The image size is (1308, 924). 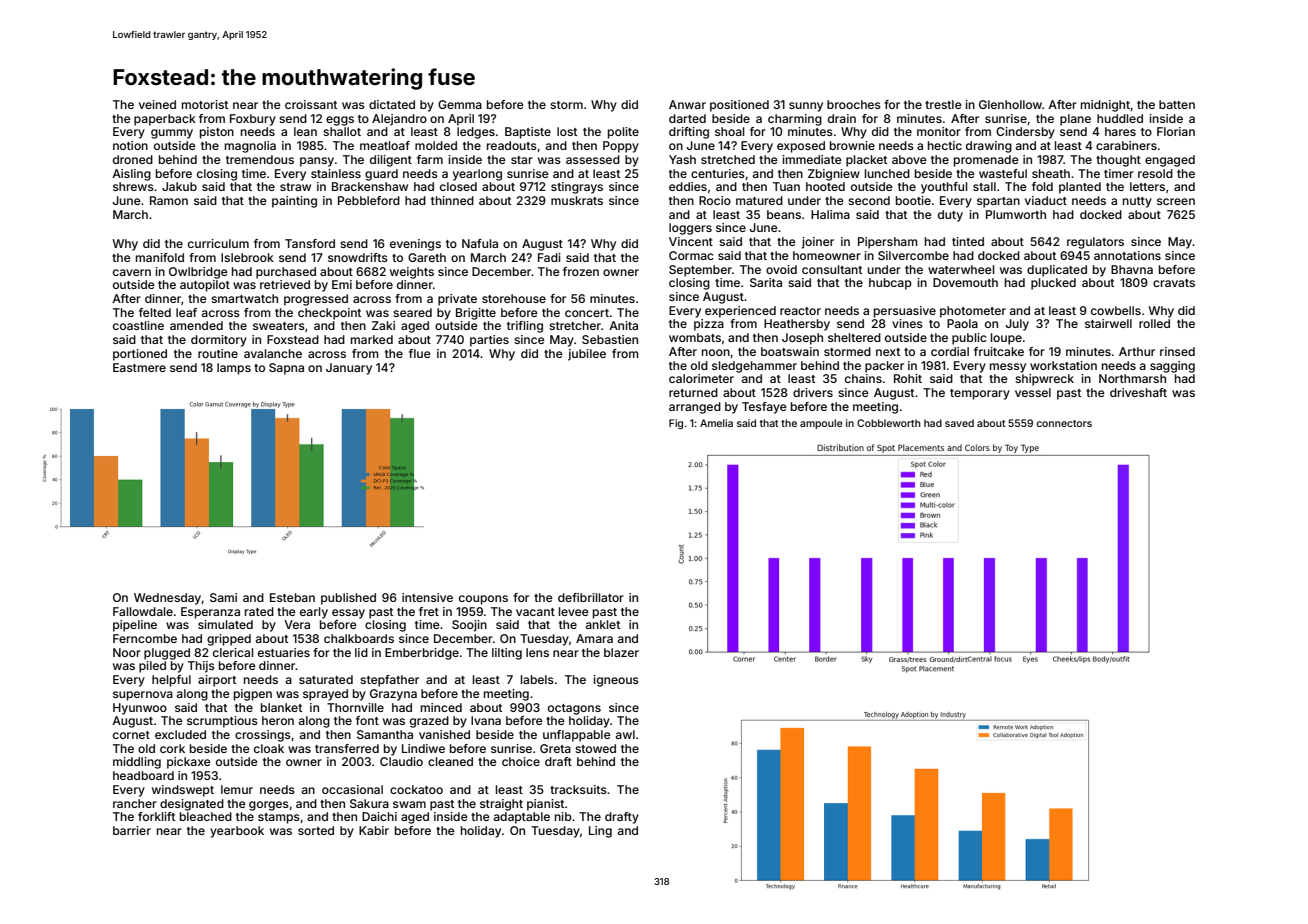 What do you see at coordinates (616, 681) in the image?
I see `igneous` at bounding box center [616, 681].
